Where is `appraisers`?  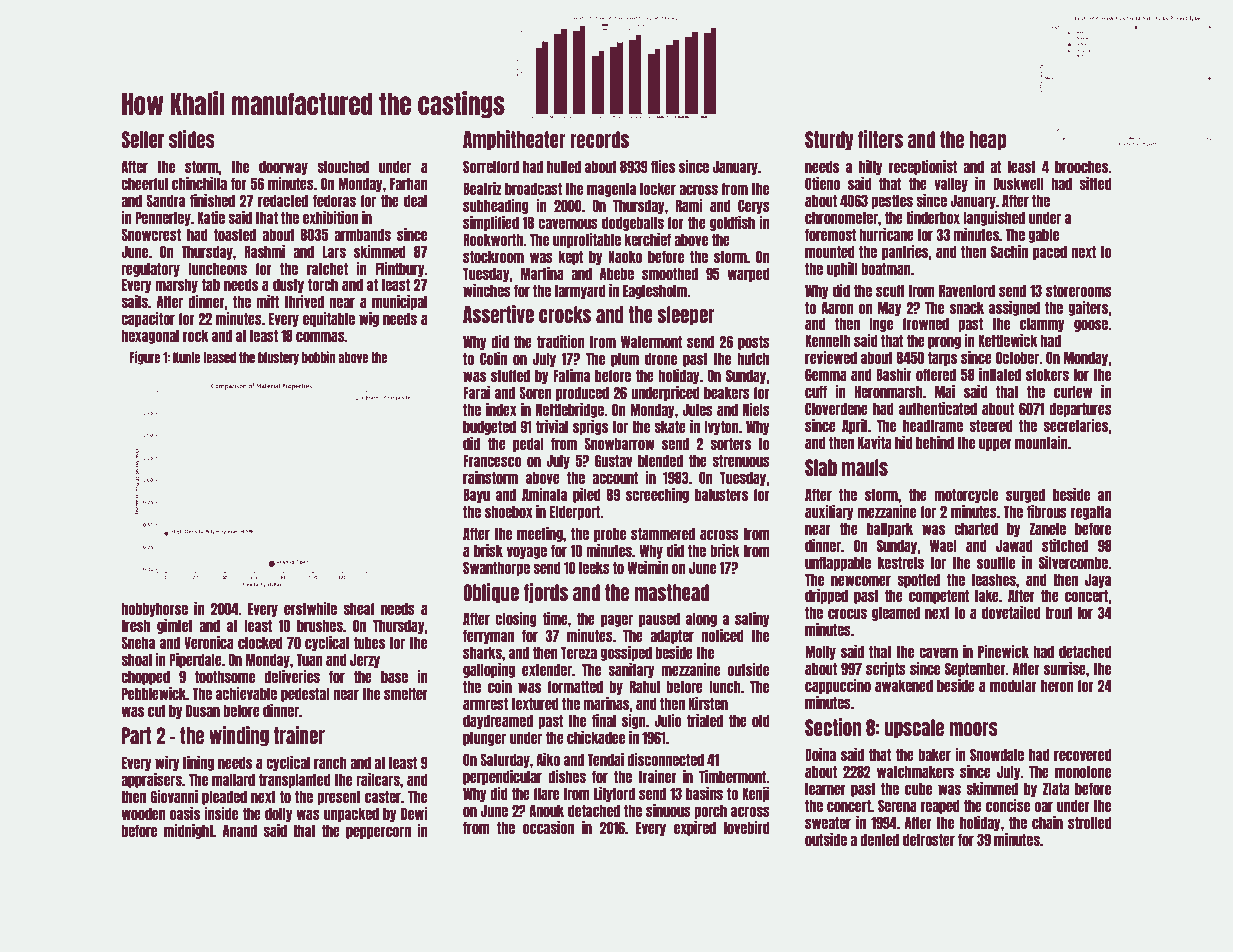
appraisers is located at coordinates (151, 780).
